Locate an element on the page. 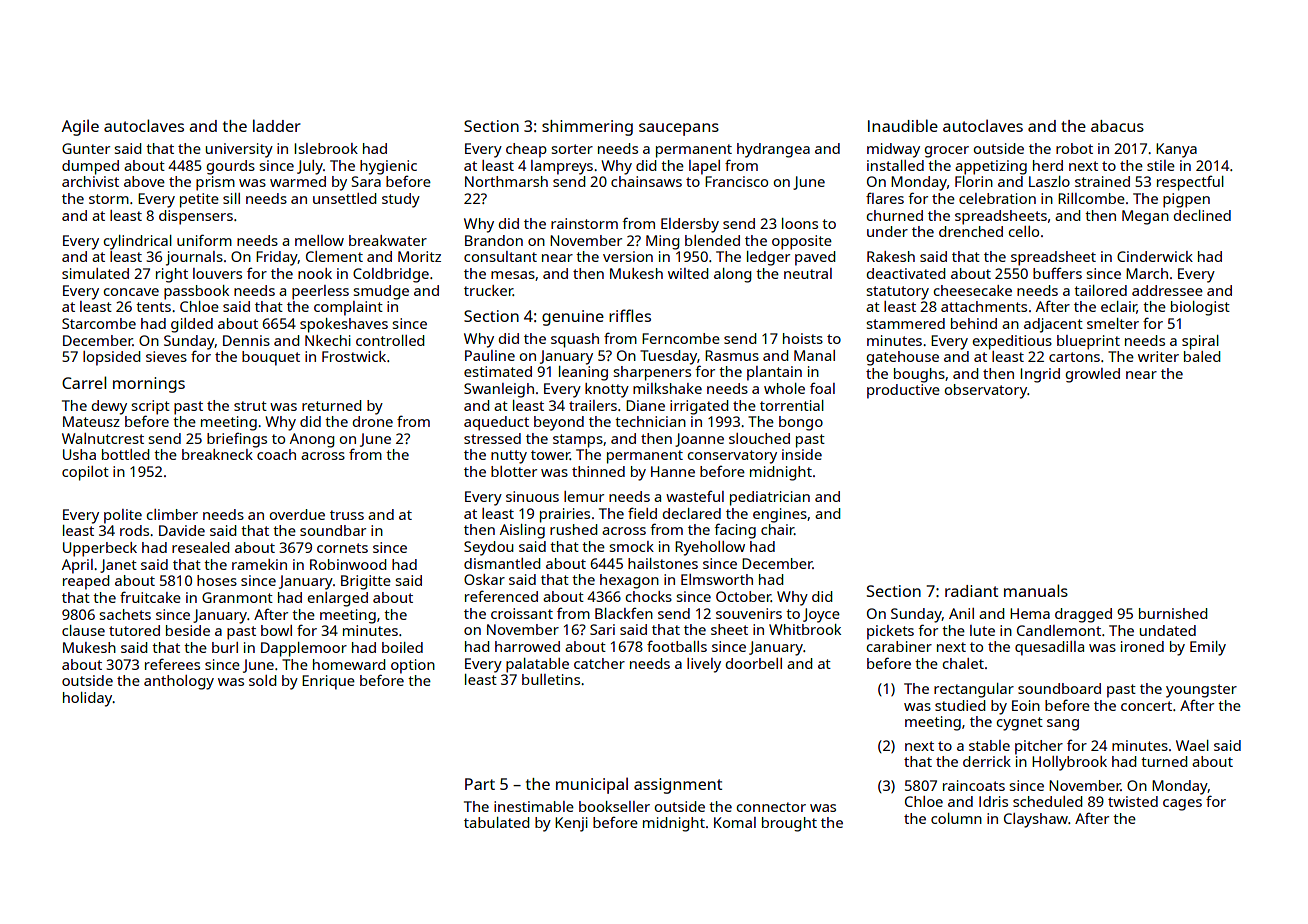 The image size is (1308, 924). manuals is located at coordinates (1036, 590).
